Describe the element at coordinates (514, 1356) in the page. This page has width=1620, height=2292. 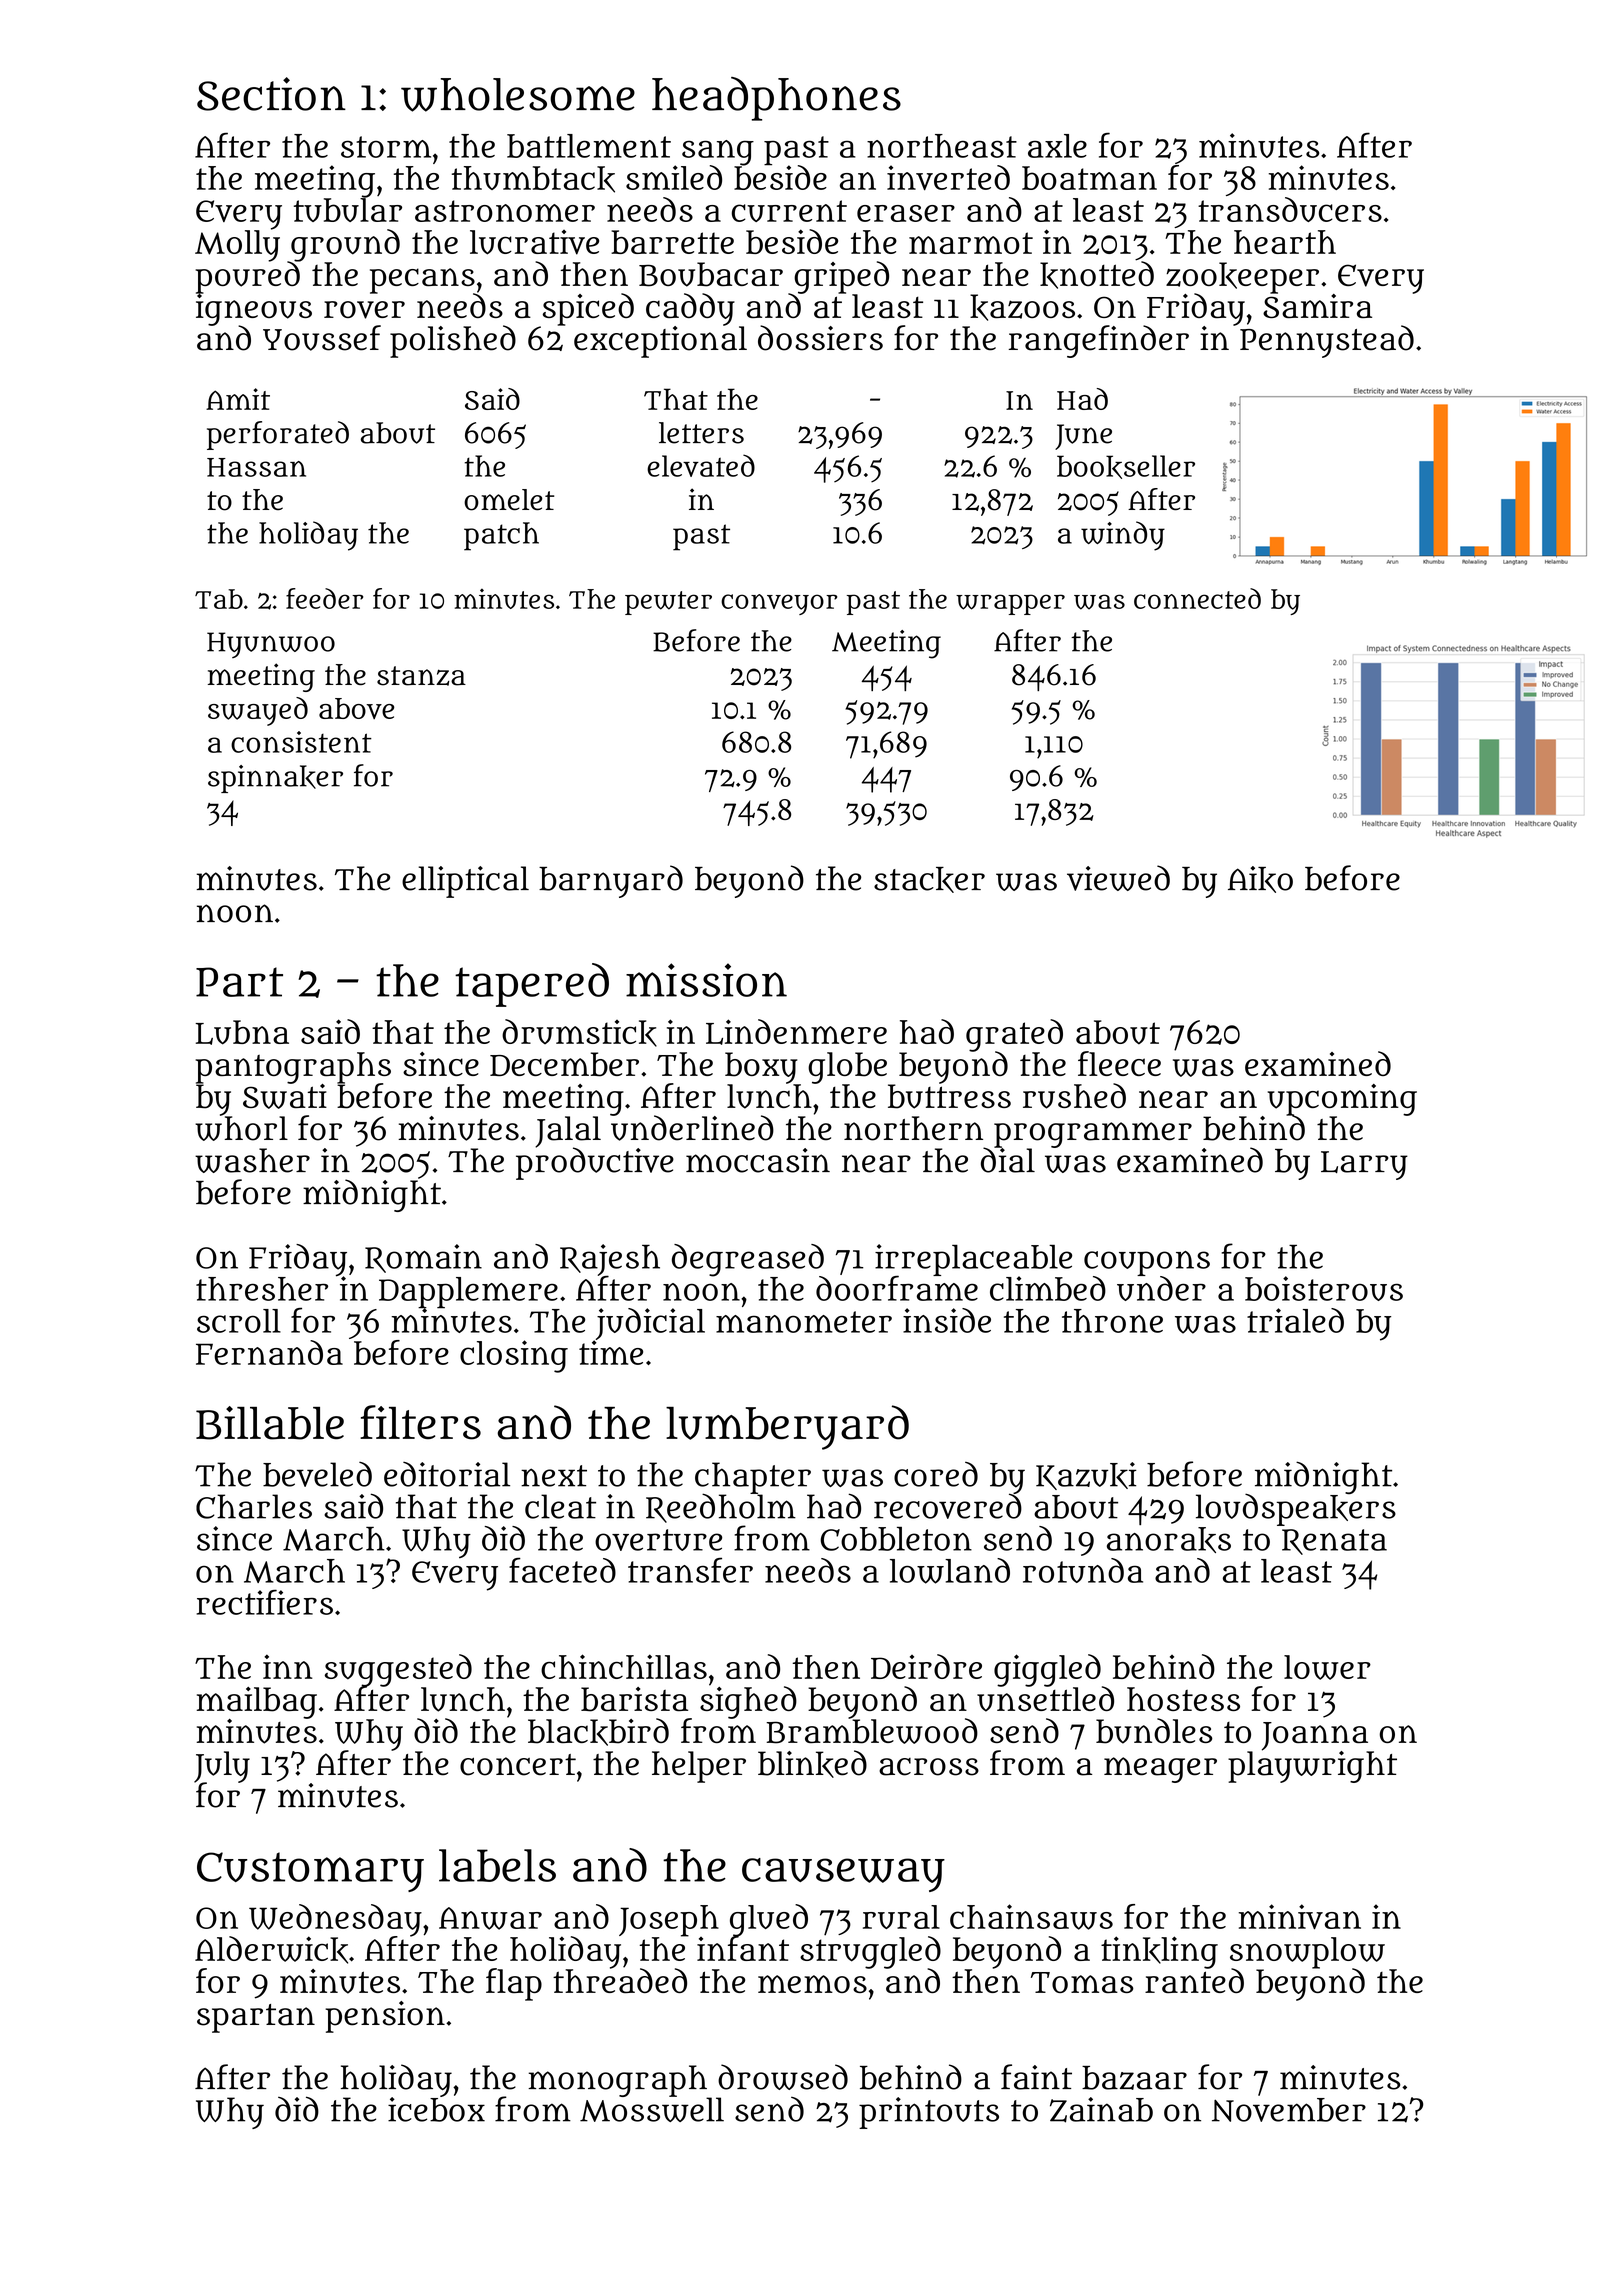
I see `closing` at that location.
